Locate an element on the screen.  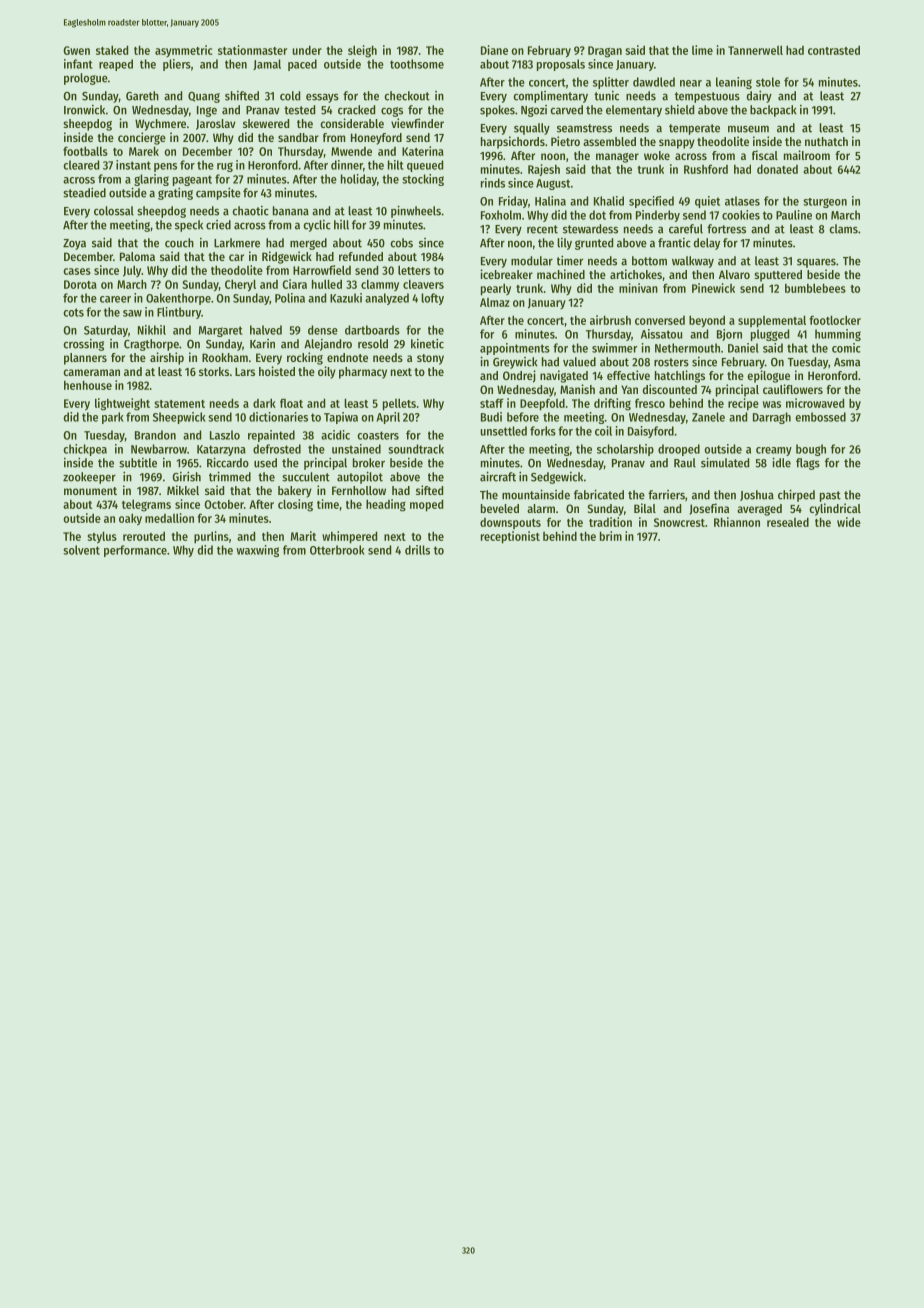
sleigh is located at coordinates (362, 51).
